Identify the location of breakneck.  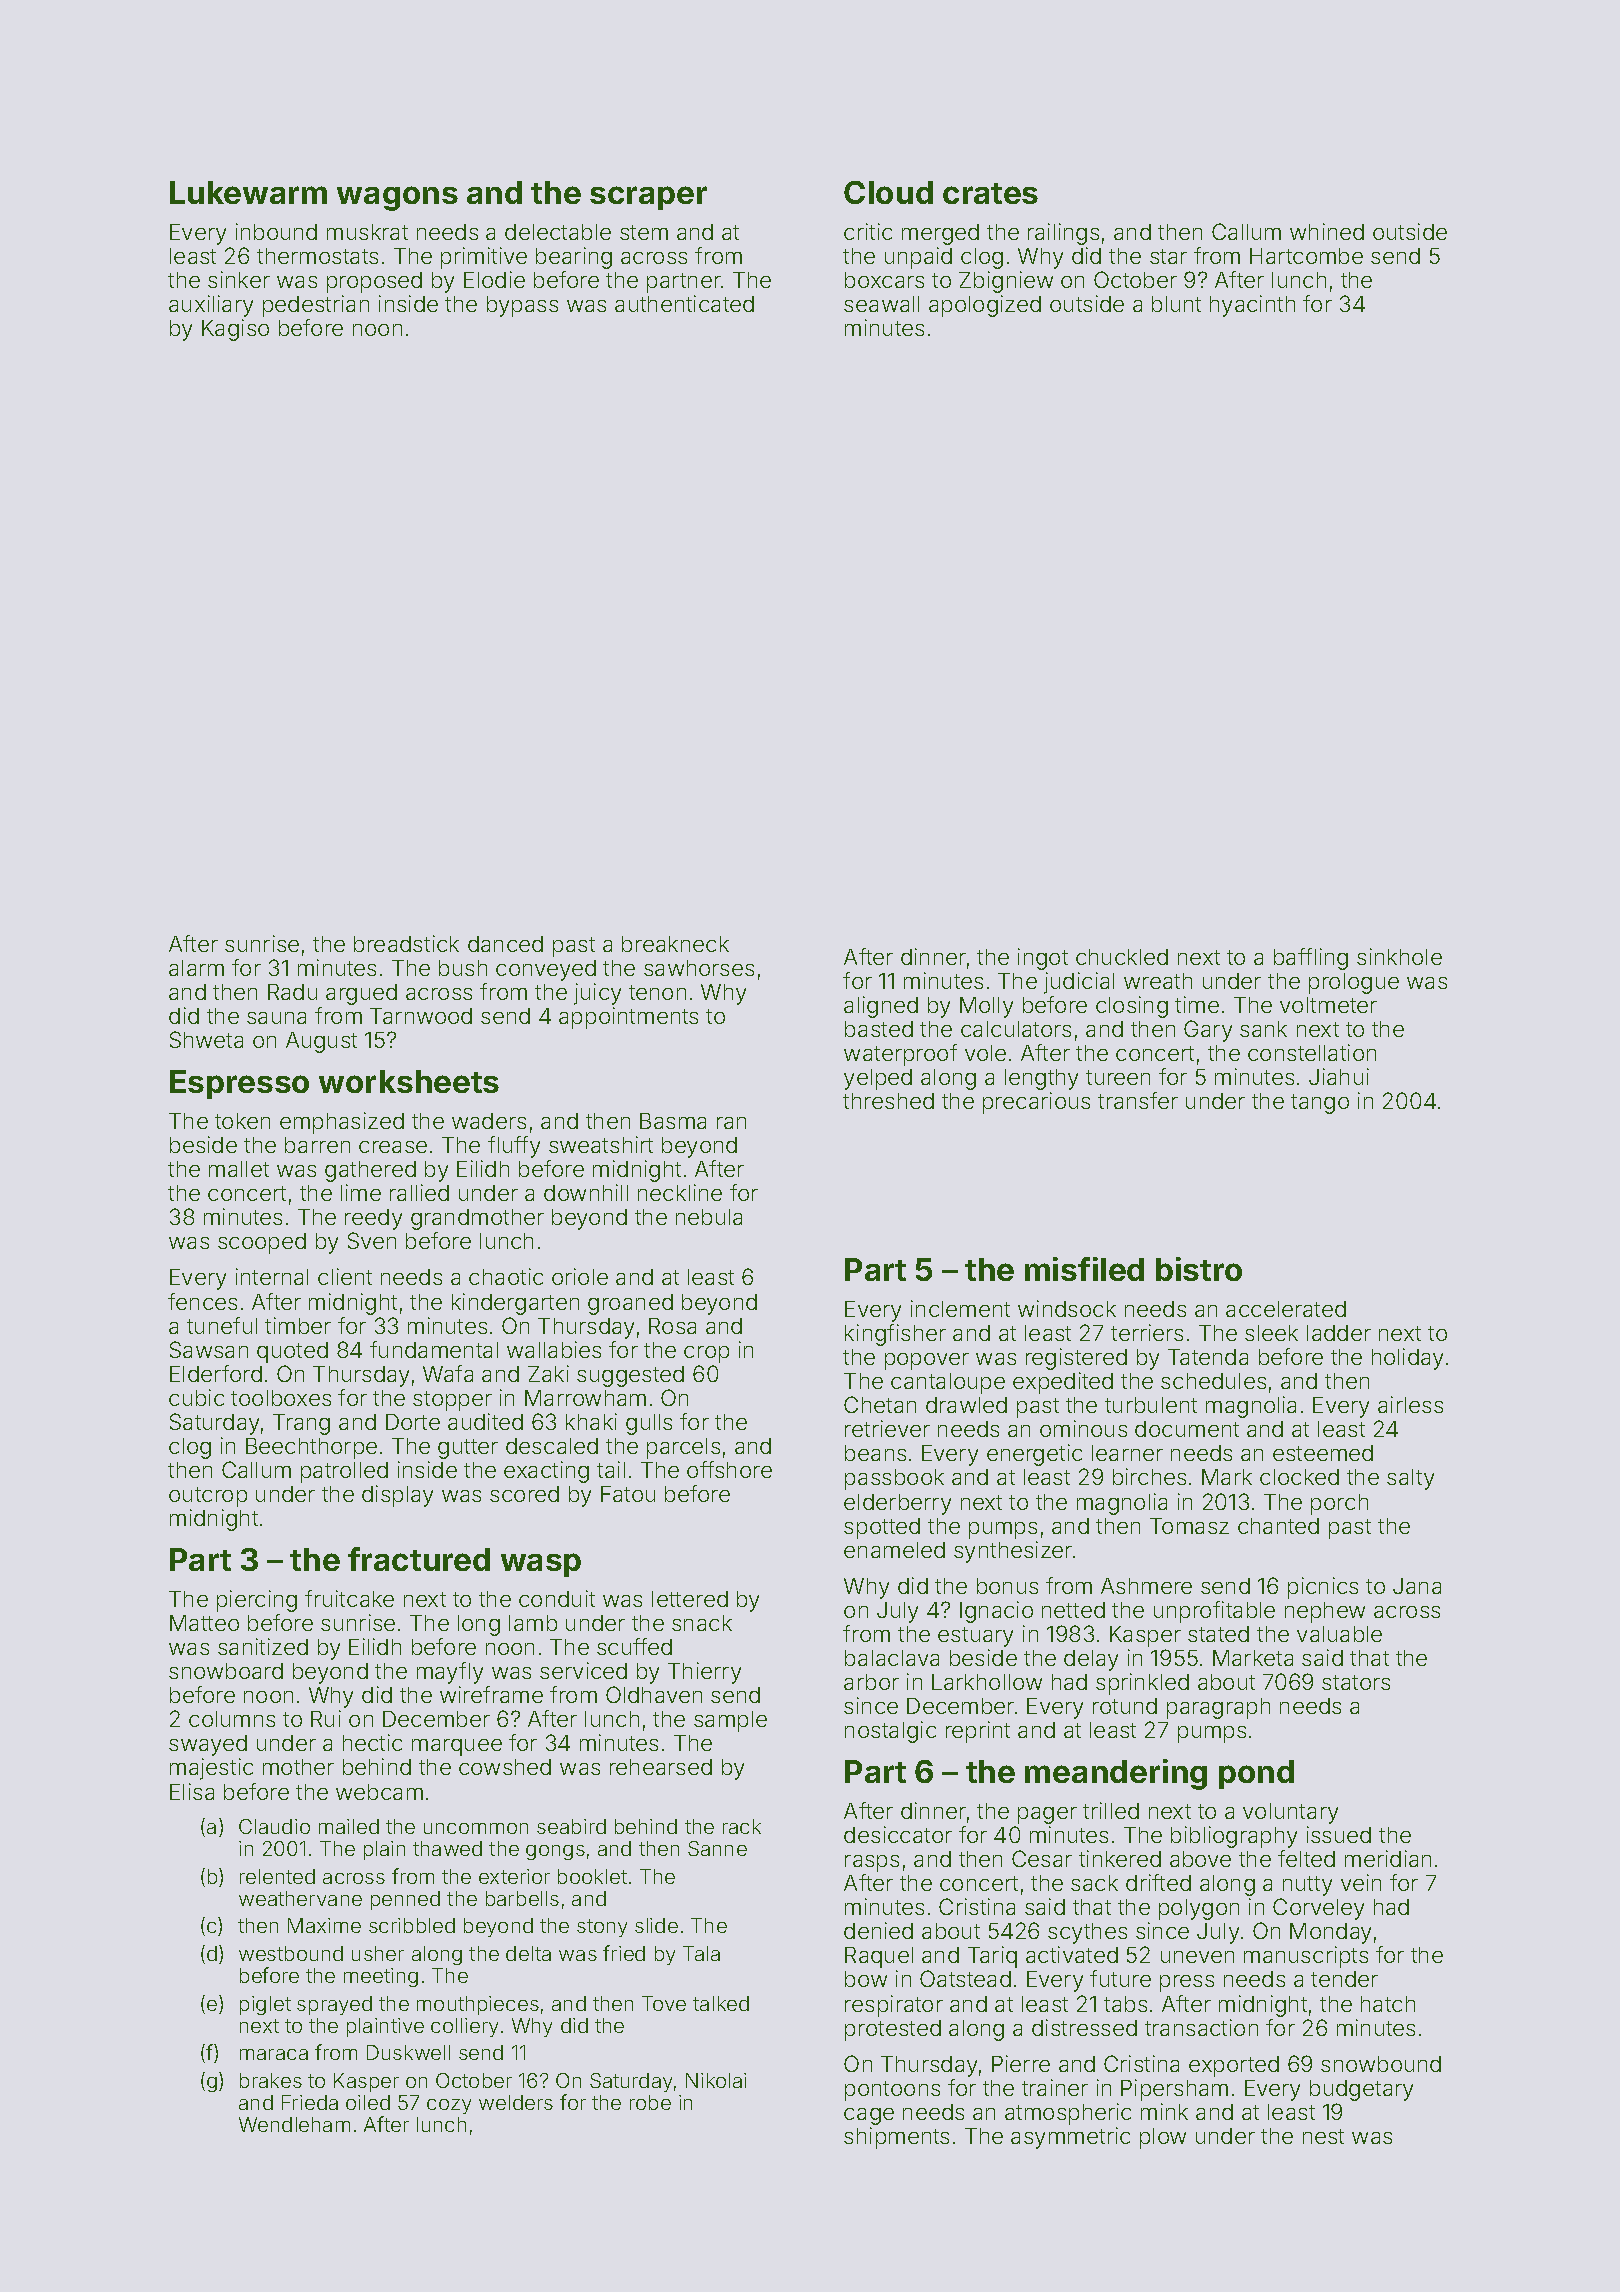
(675, 944).
